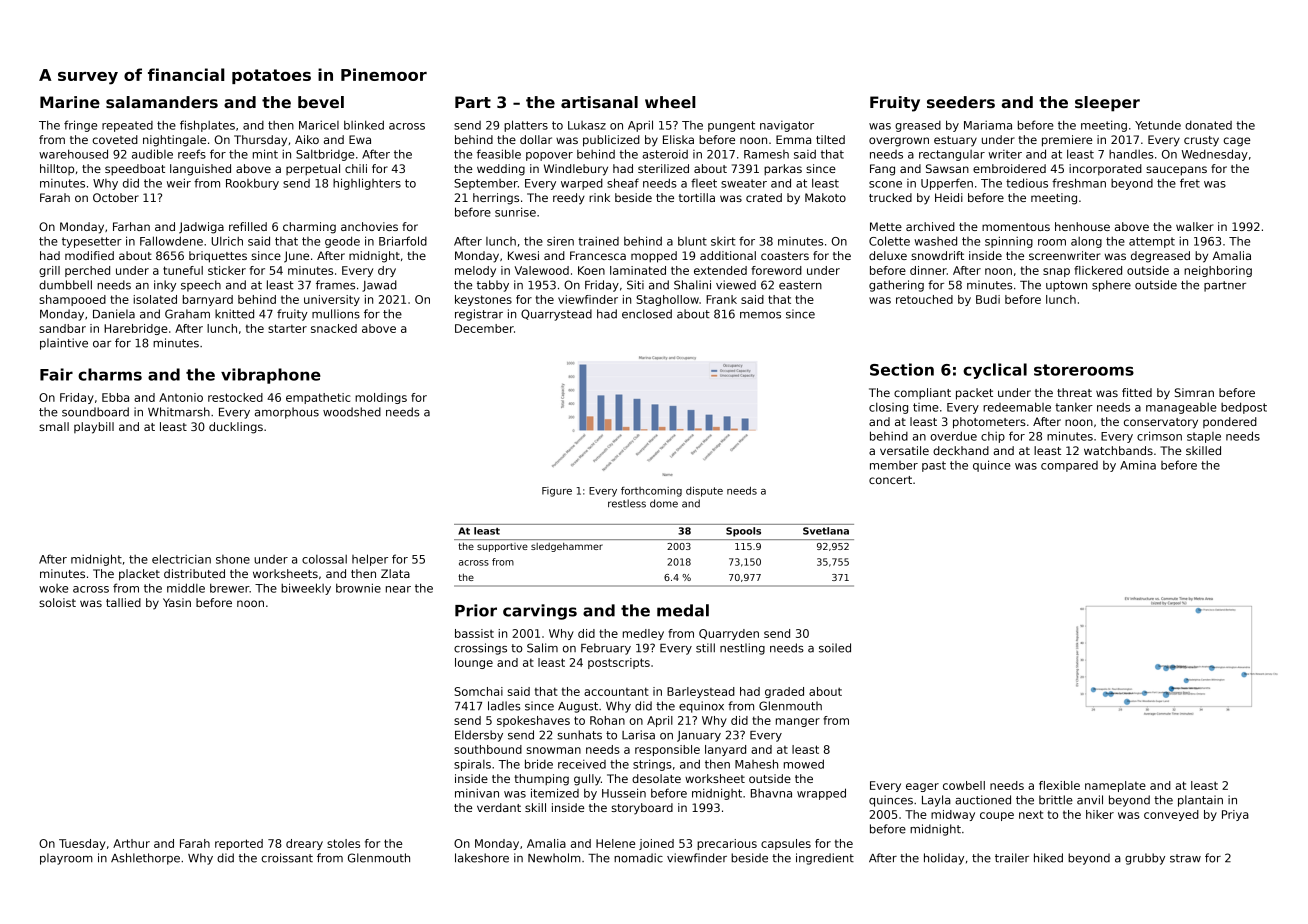  I want to click on melody, so click(475, 271).
